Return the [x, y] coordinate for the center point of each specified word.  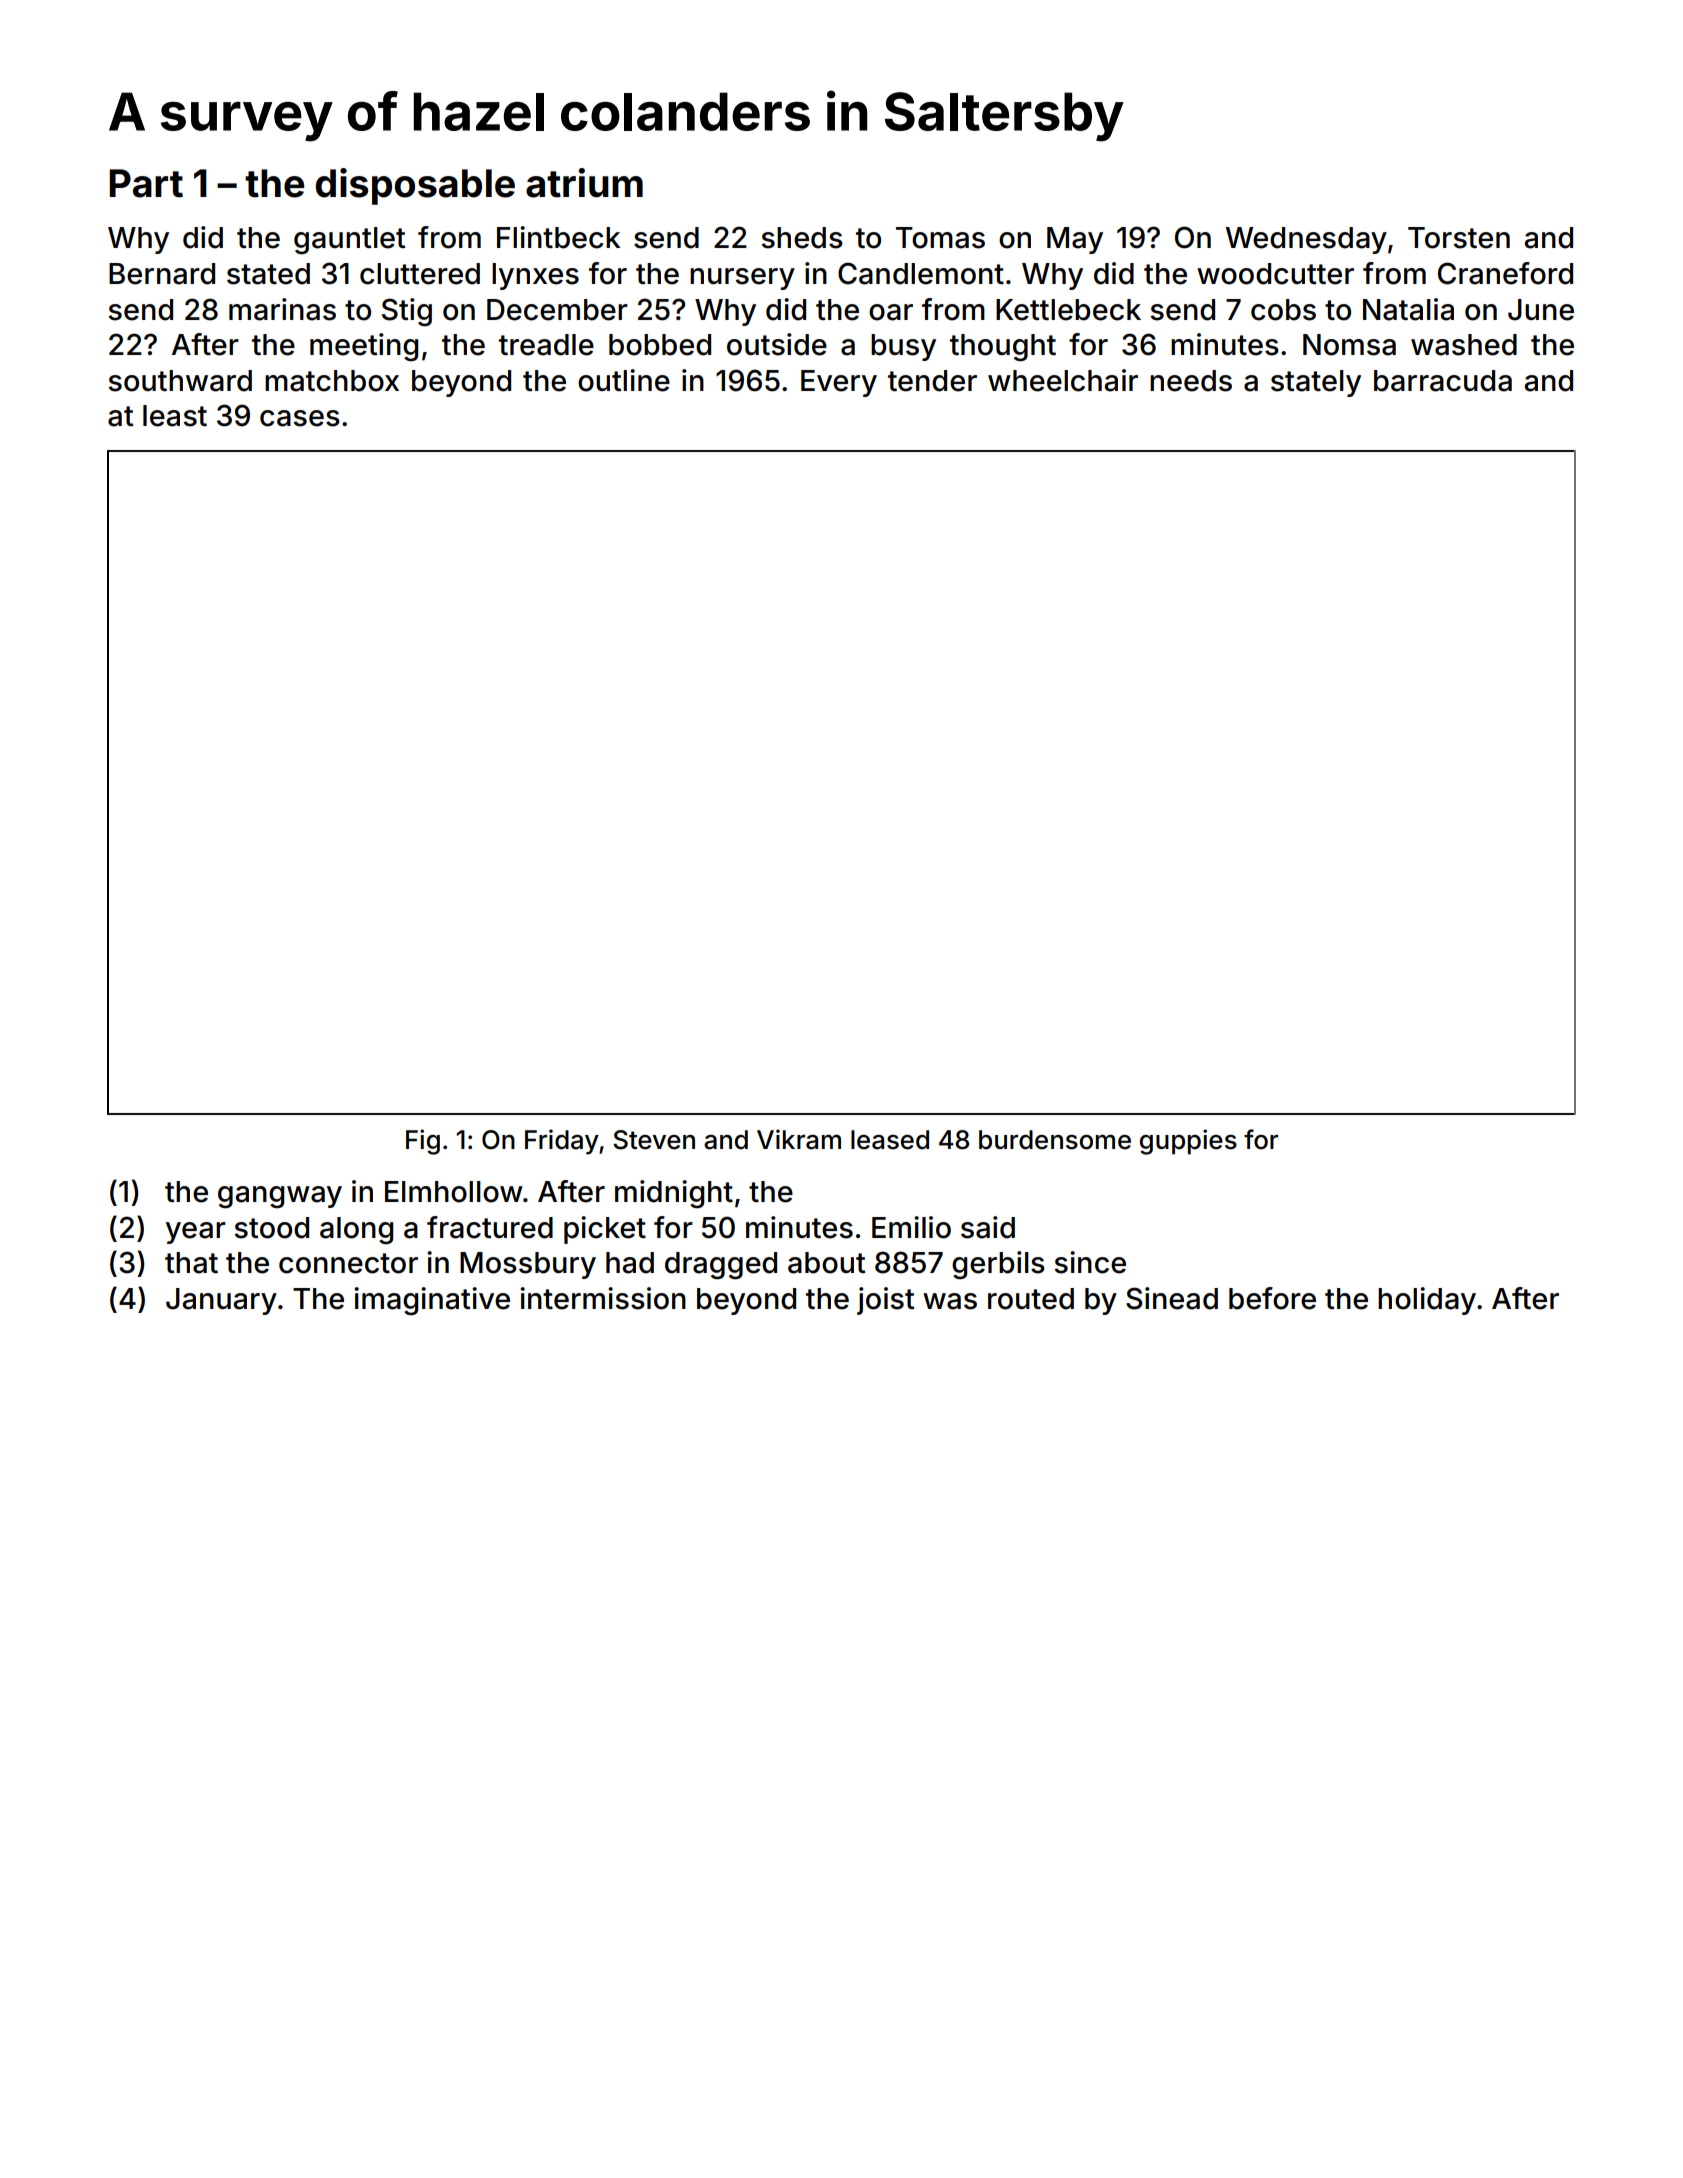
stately [1316, 383]
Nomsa [1349, 345]
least [175, 416]
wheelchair [1063, 380]
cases [300, 418]
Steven [654, 1140]
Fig [423, 1142]
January [221, 1301]
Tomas [940, 238]
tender [932, 381]
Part [146, 183]
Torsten [1459, 238]
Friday [562, 1142]
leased [890, 1140]
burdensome [1055, 1140]
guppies [1188, 1142]
